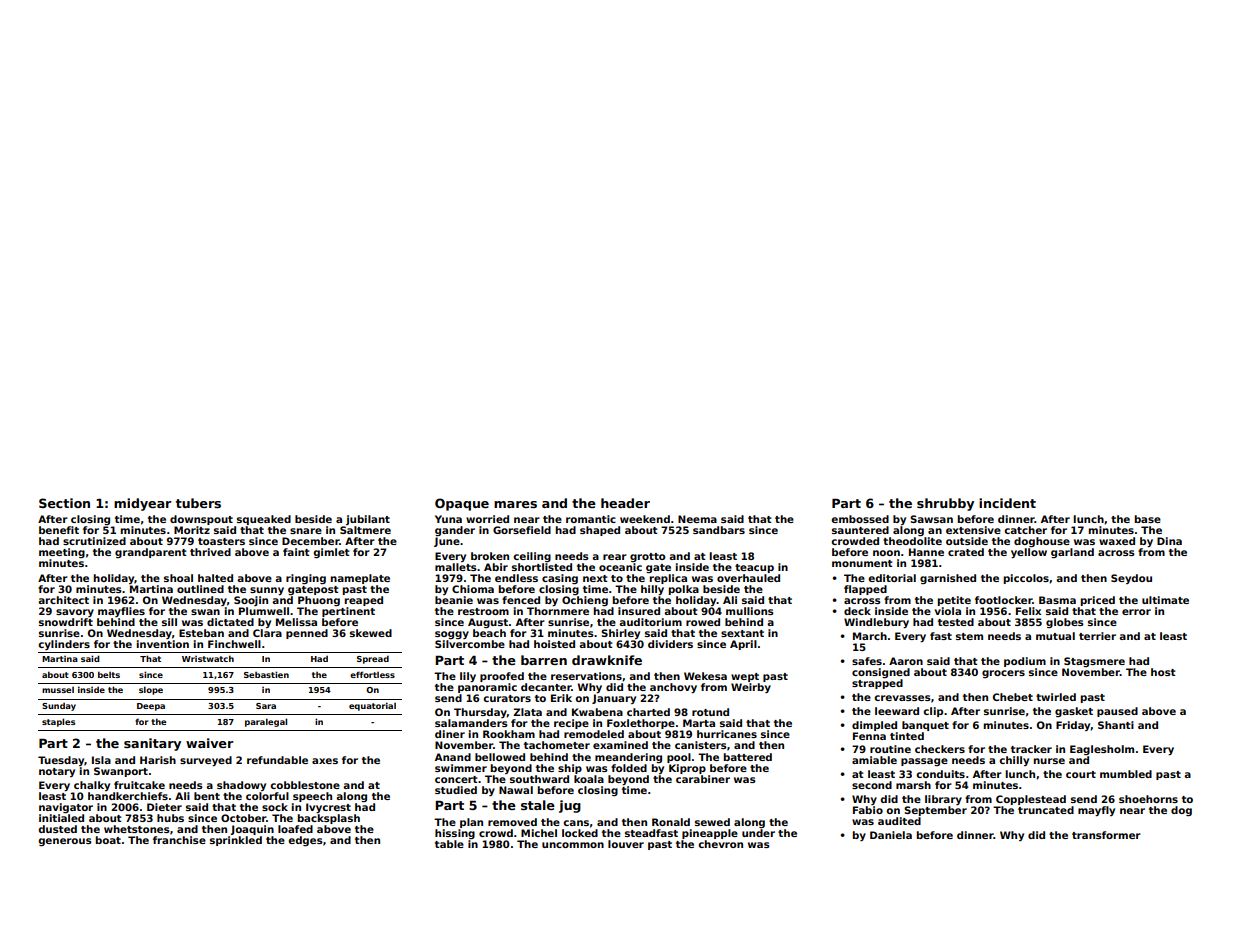 This document has width=1233, height=952. Describe the element at coordinates (1165, 600) in the document. I see `ultimate` at that location.
